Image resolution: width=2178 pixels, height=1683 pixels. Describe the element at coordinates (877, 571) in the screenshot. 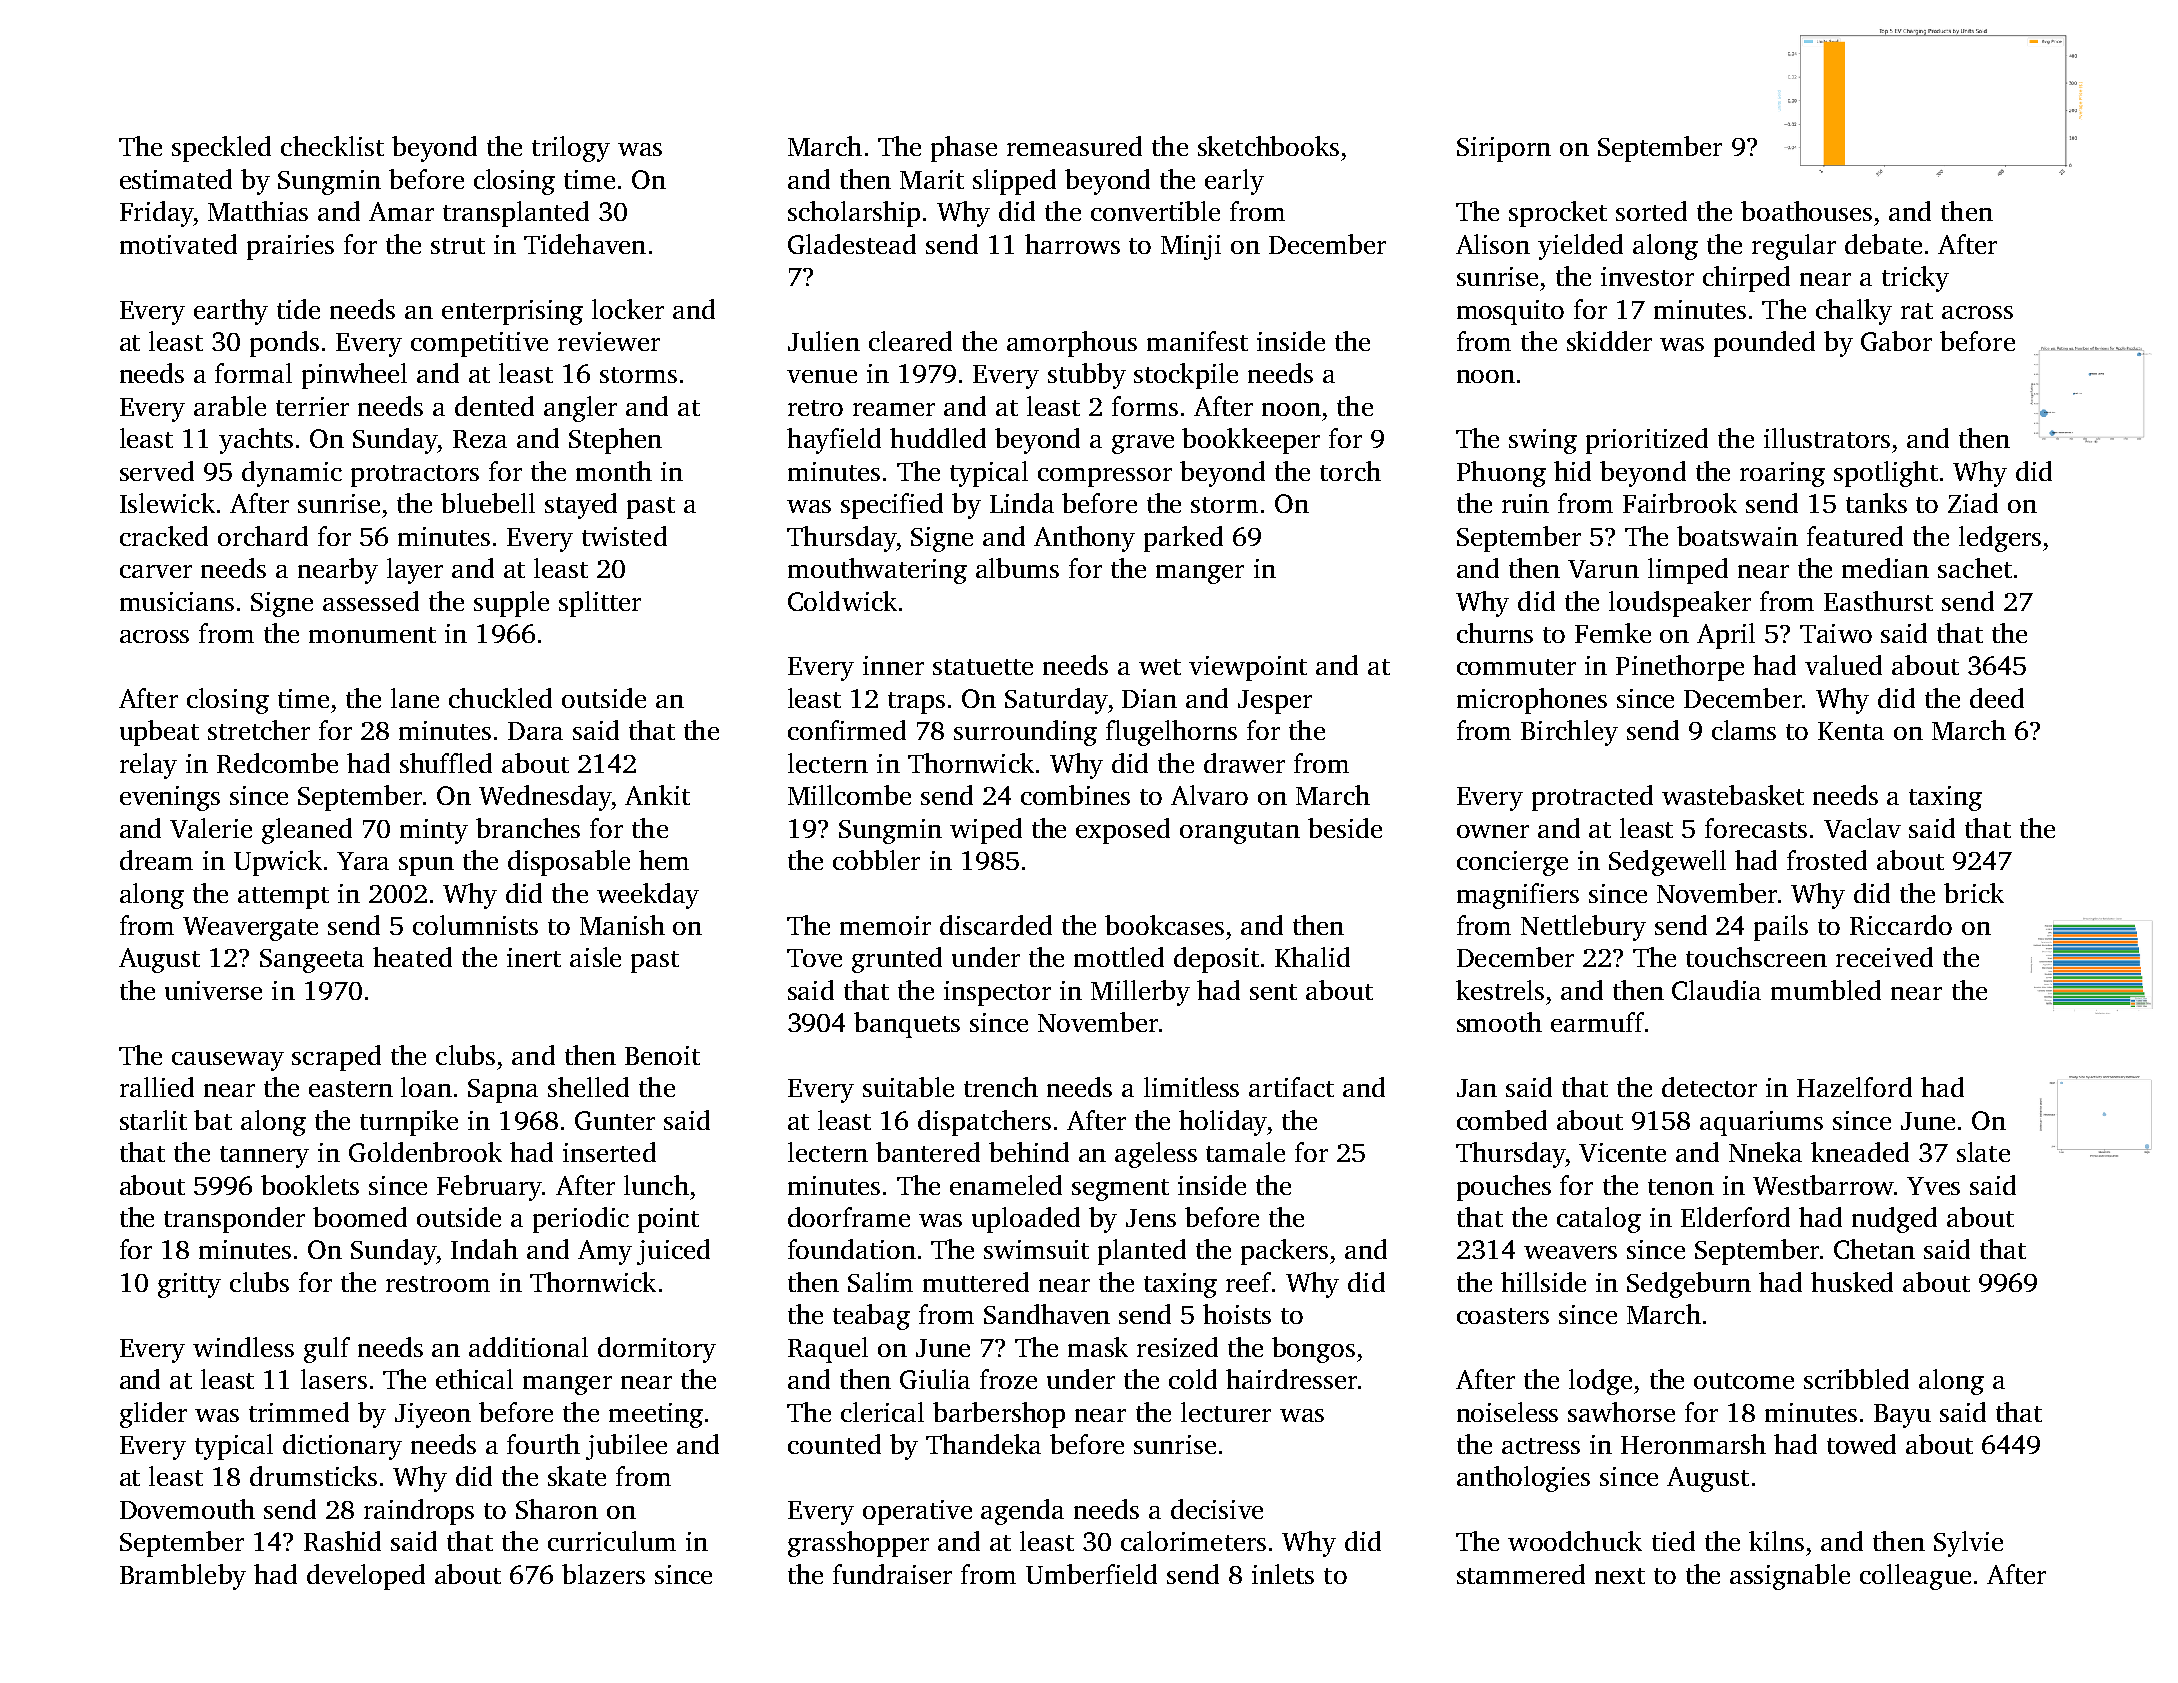

I see `mouthwatering` at that location.
